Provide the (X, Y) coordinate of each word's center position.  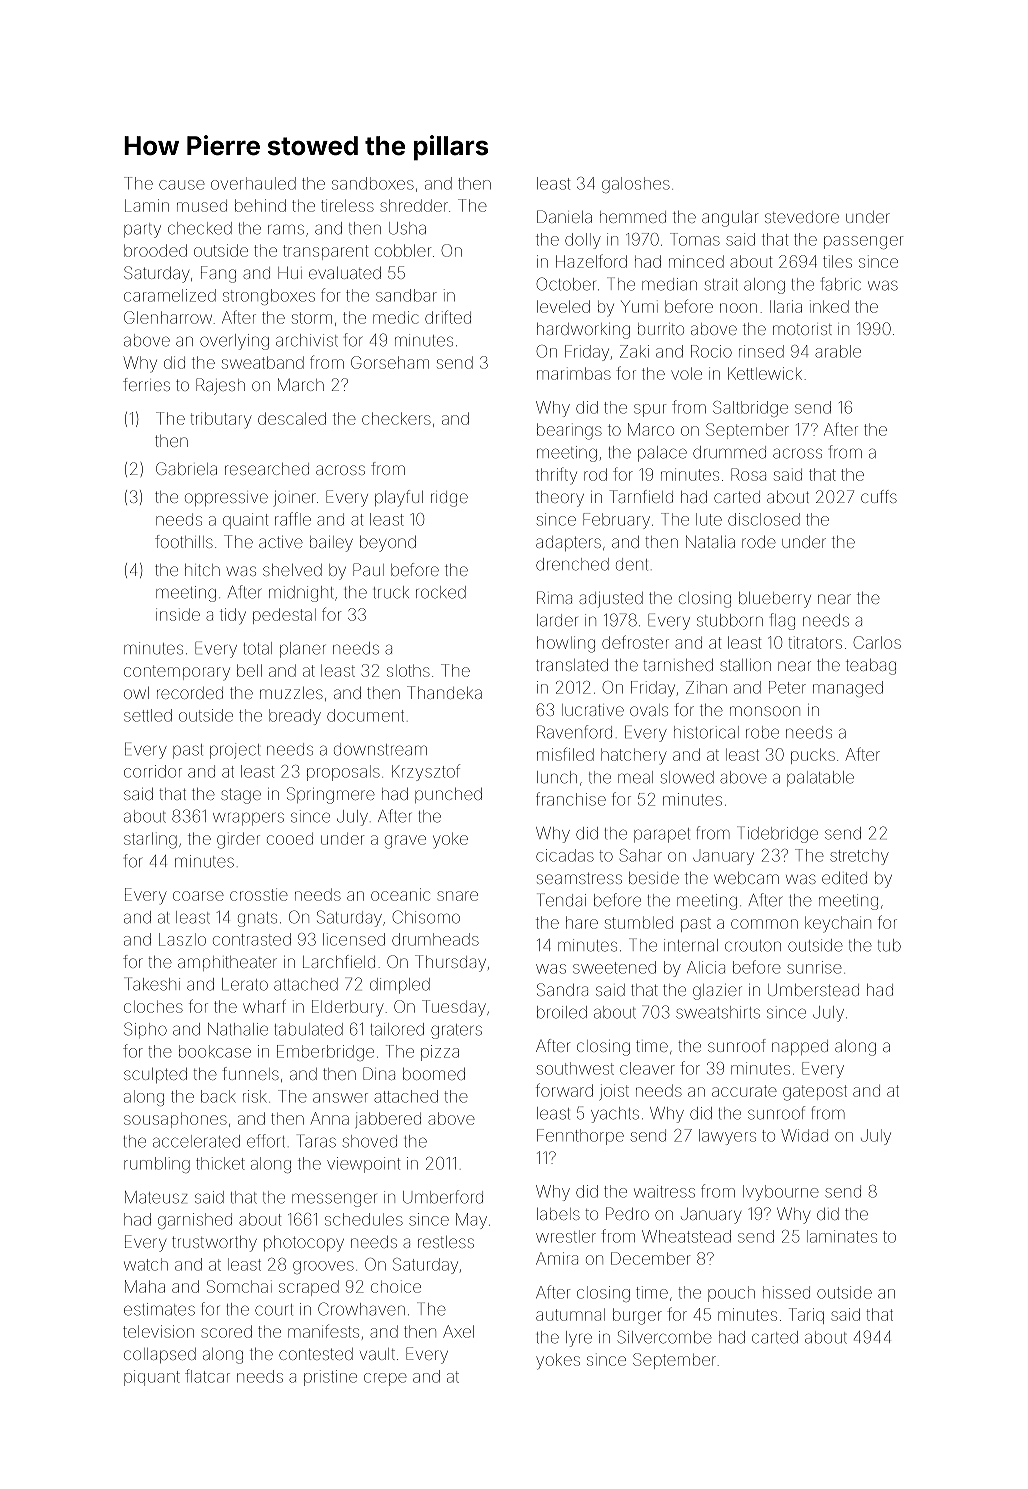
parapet (662, 835)
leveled (563, 306)
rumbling (157, 1165)
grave (405, 842)
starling (150, 840)
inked (829, 306)
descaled (292, 418)
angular (730, 219)
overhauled (253, 183)
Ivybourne (781, 1193)
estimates (159, 1309)
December (650, 1258)
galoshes (636, 185)
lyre (579, 1339)
